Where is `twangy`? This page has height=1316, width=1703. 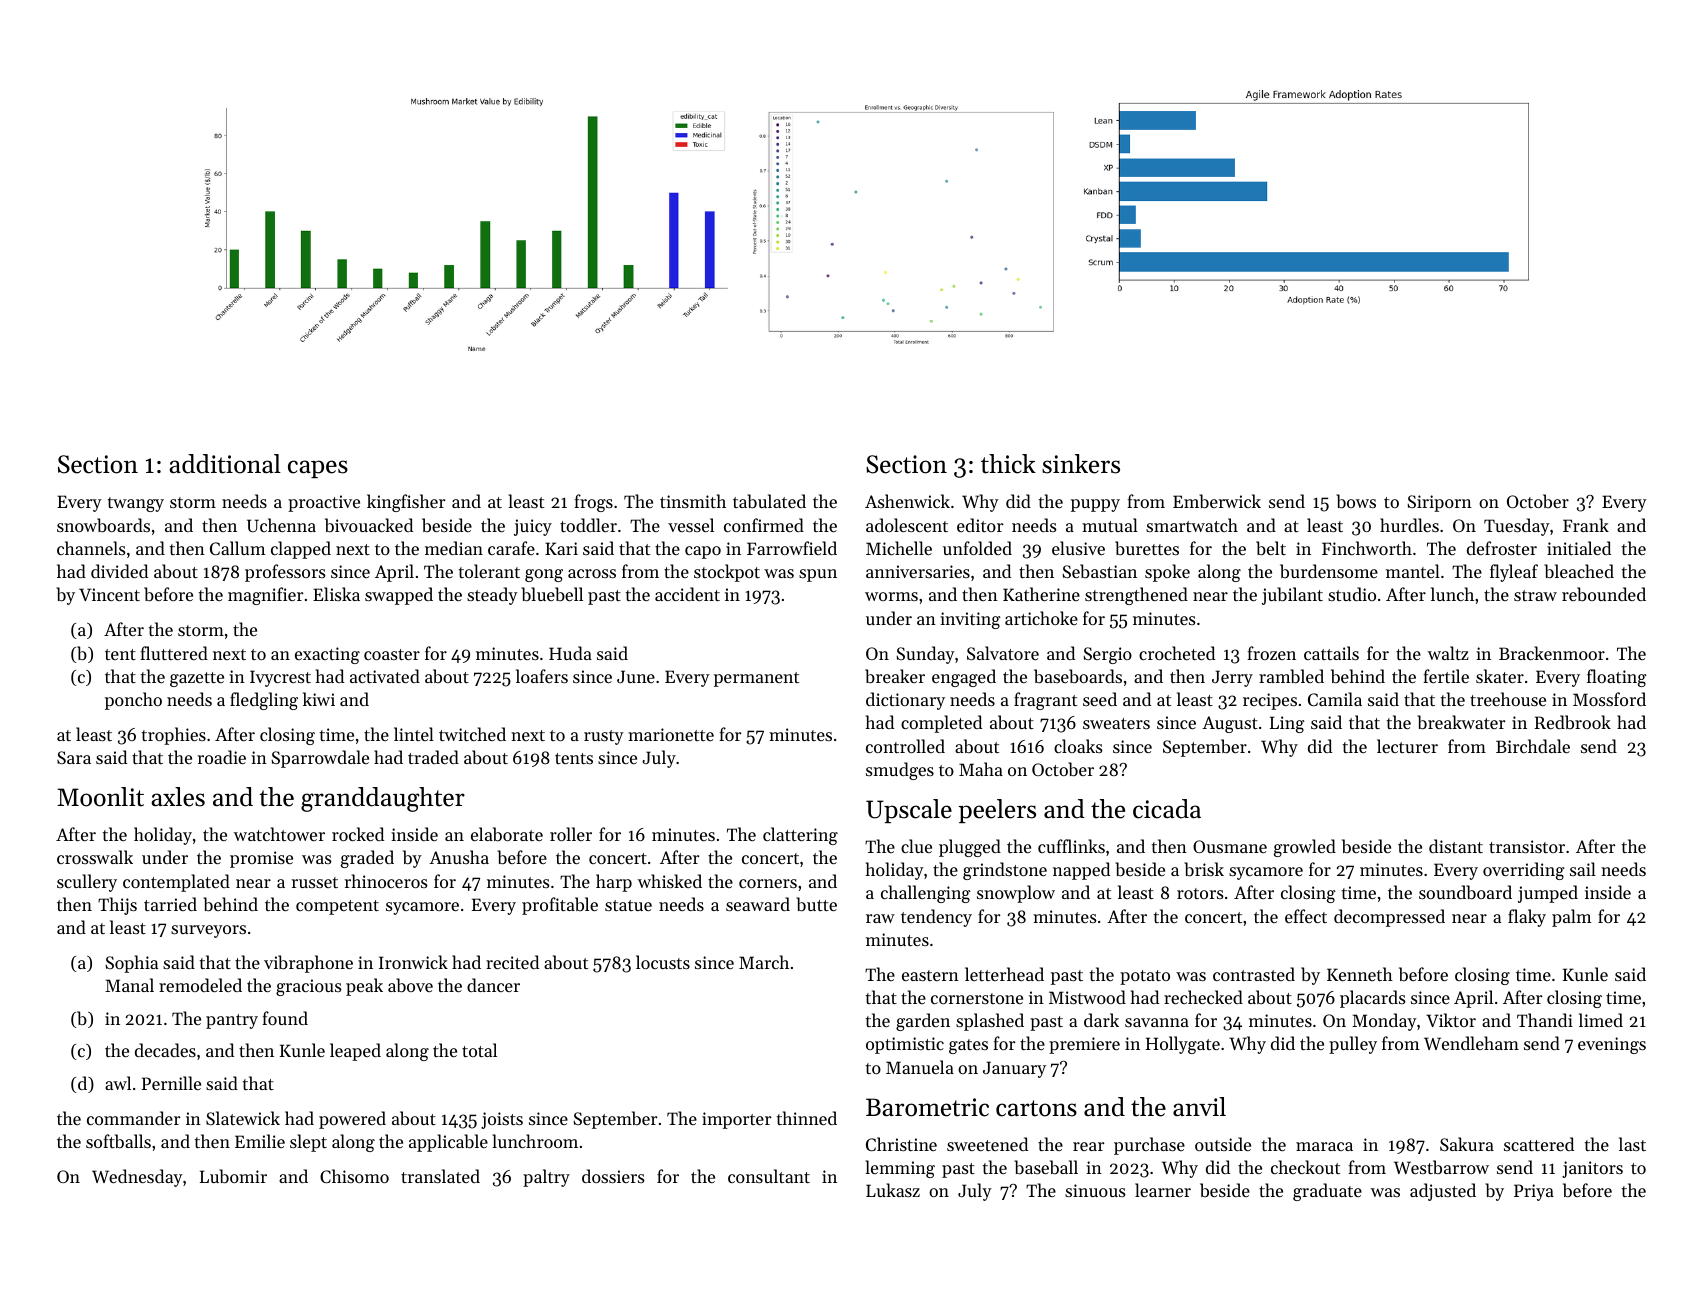
twangy is located at coordinates (136, 504).
